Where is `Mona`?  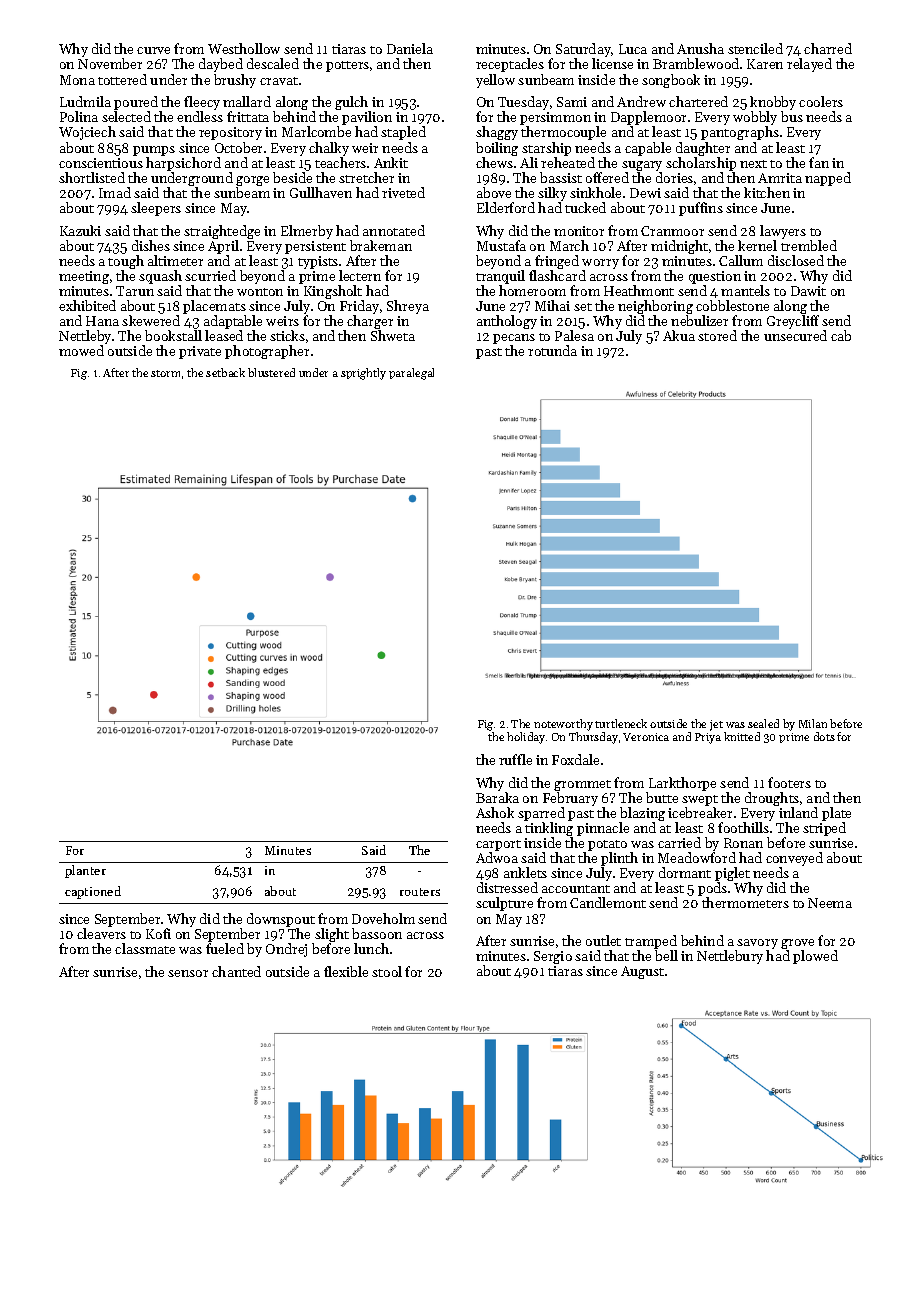 Mona is located at coordinates (77, 80).
